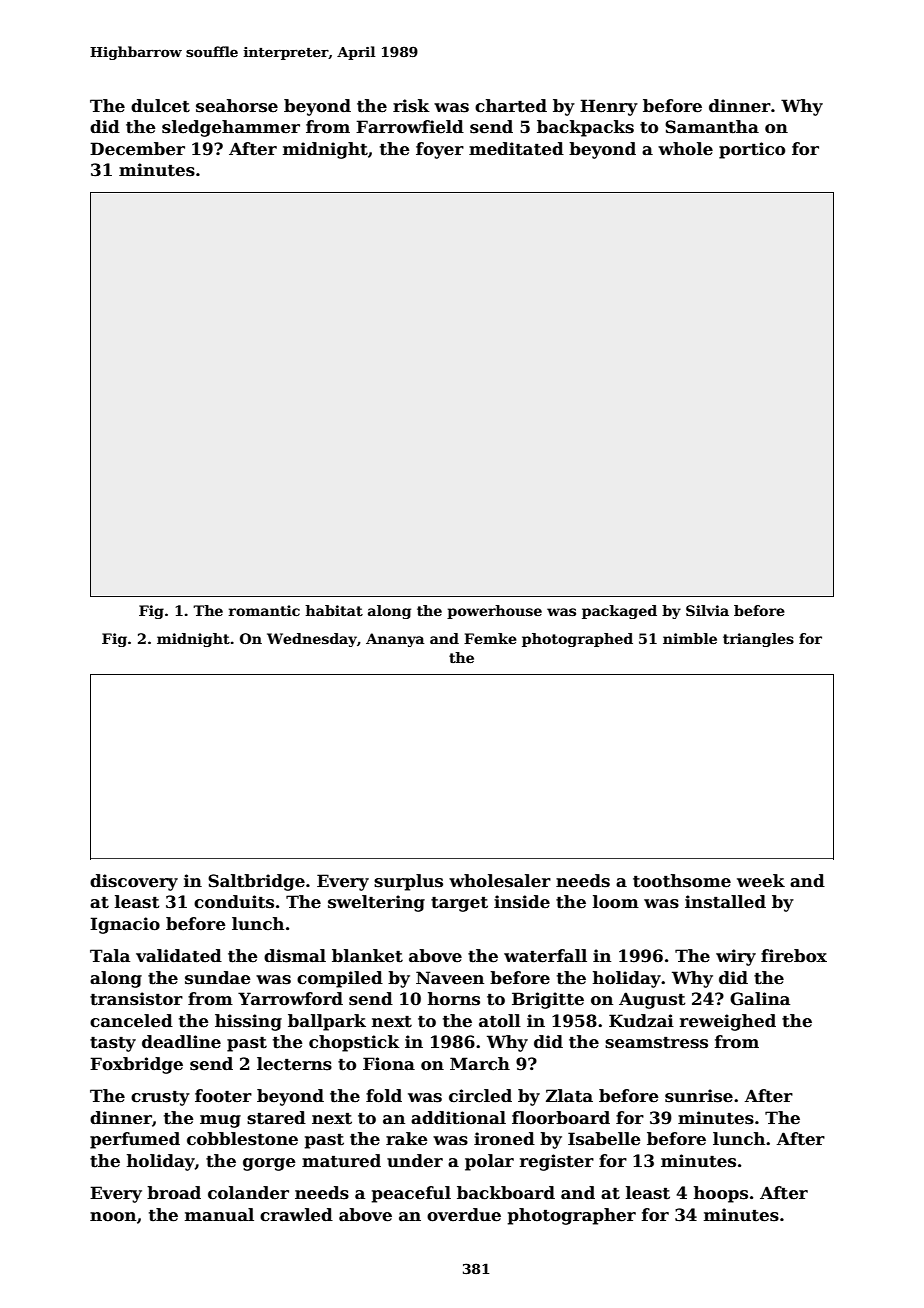 This screenshot has width=924, height=1308. What do you see at coordinates (712, 127) in the screenshot?
I see `Samantha` at bounding box center [712, 127].
